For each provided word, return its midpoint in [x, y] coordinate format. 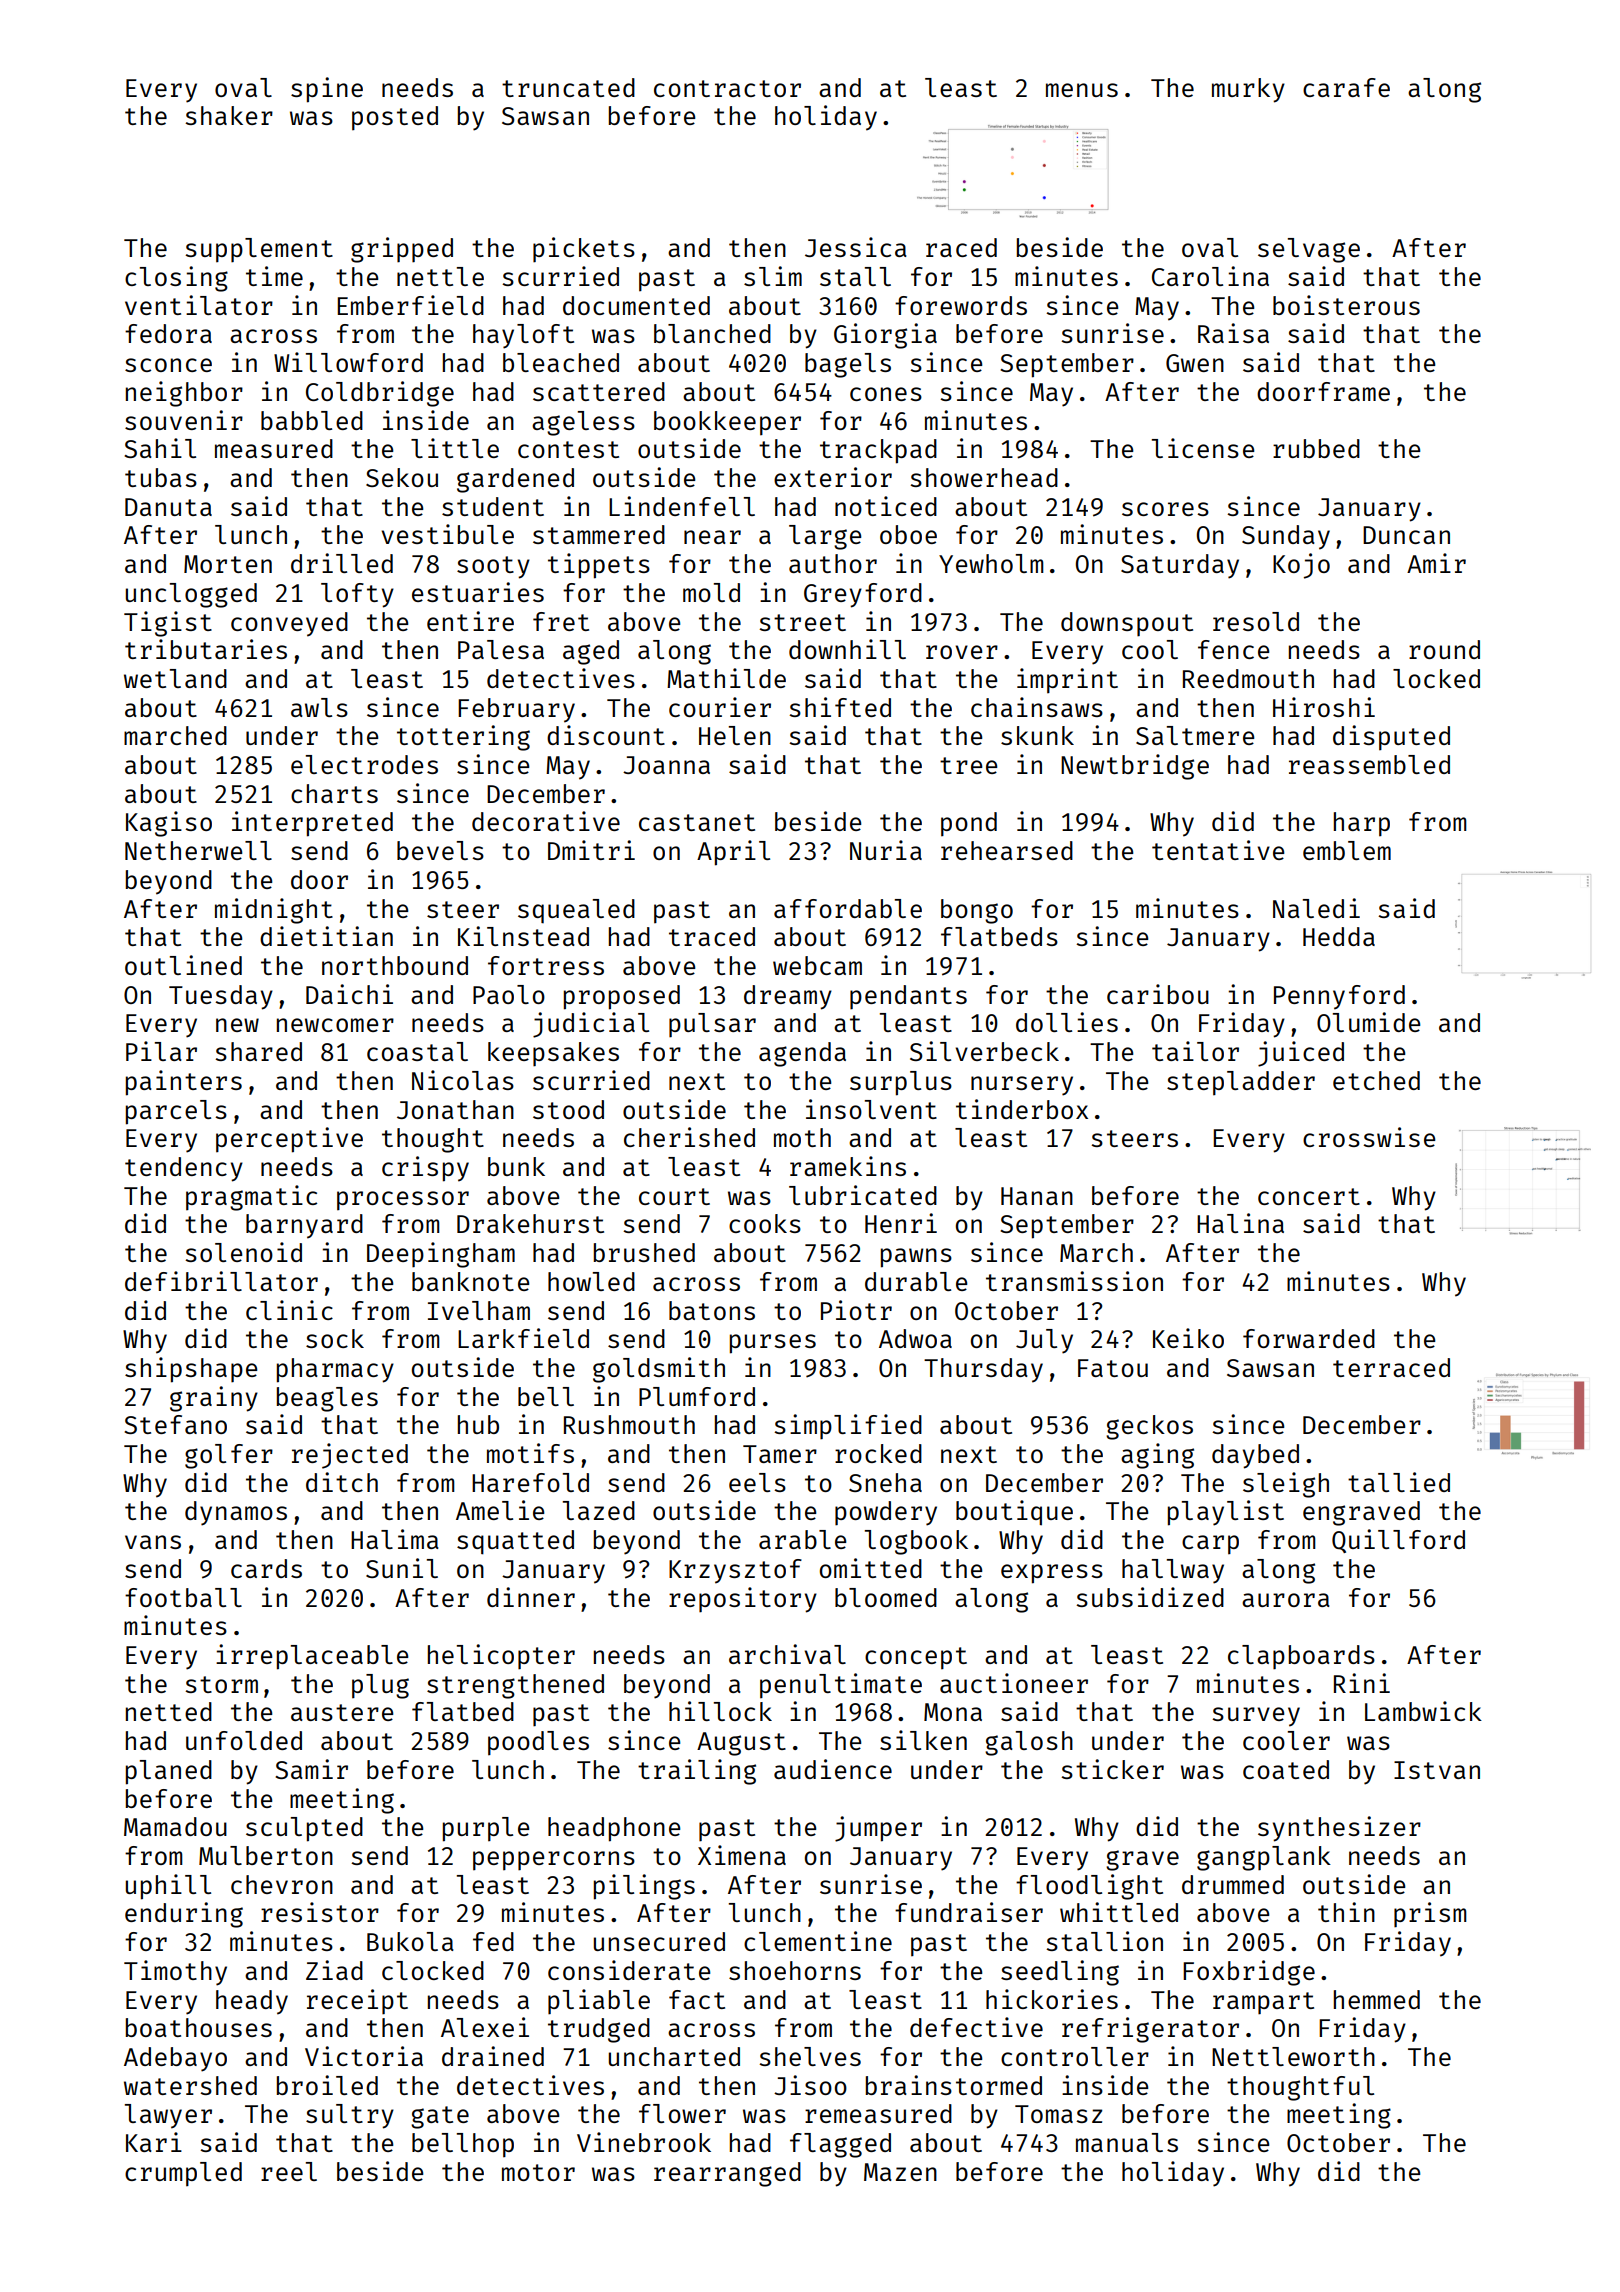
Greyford [863, 595]
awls [319, 707]
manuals [1127, 2142]
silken [923, 1740]
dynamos [236, 1513]
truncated [568, 87]
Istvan [1437, 1770]
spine [327, 90]
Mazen [900, 2172]
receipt [357, 2002]
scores [1165, 509]
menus [1082, 90]
